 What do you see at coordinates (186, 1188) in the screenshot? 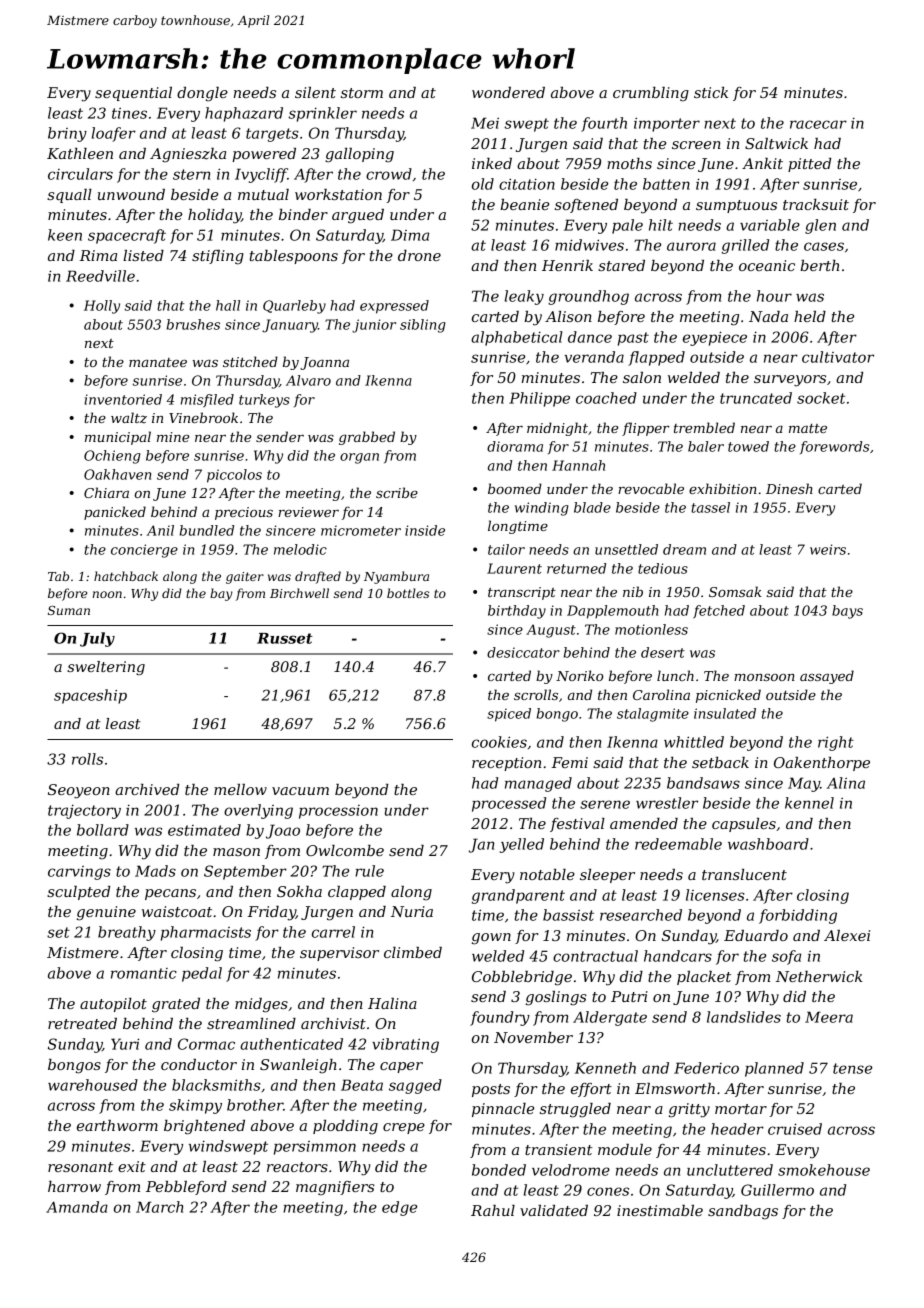
I see `Pebbleford` at bounding box center [186, 1188].
